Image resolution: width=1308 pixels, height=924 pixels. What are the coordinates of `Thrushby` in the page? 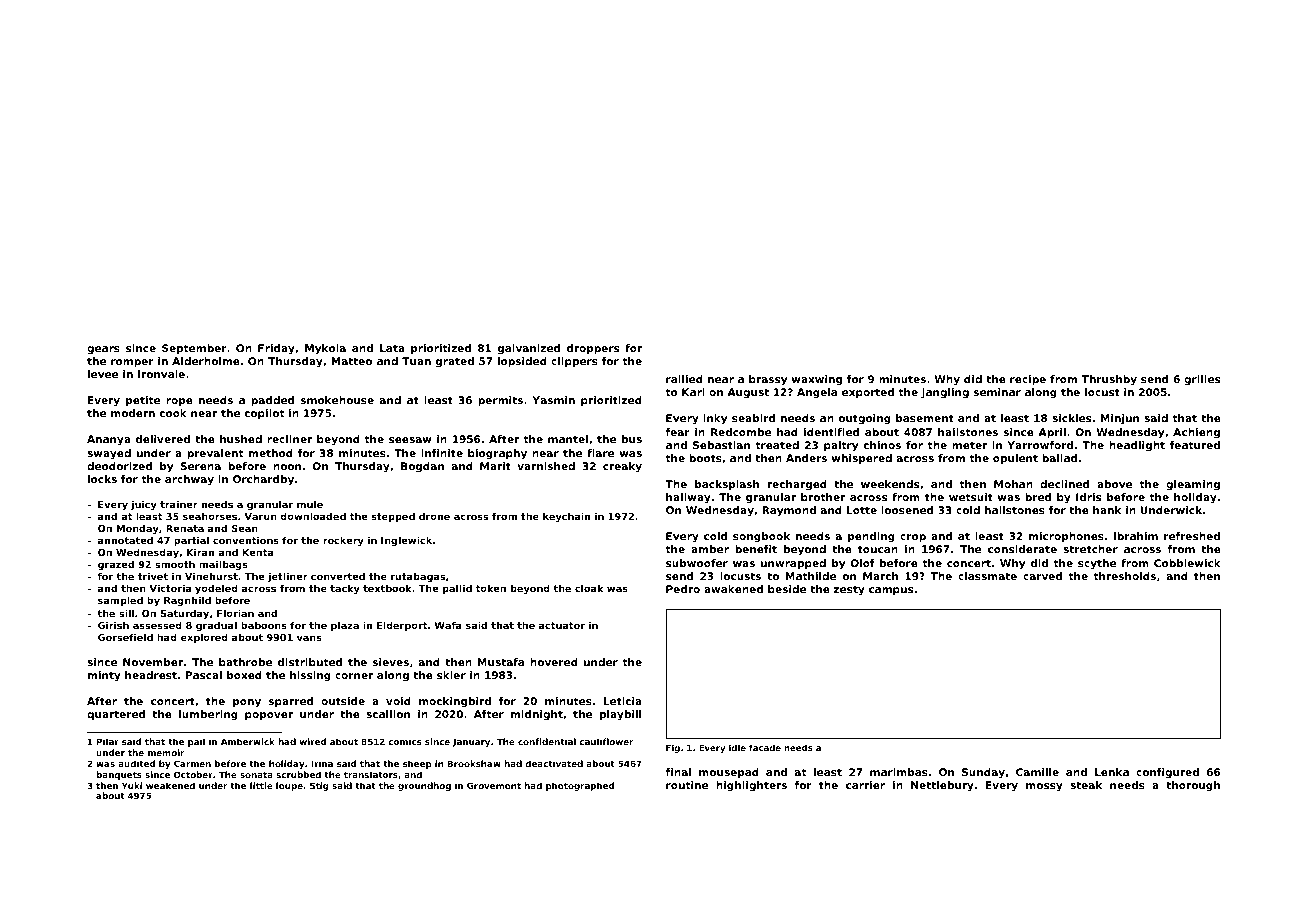 It's located at (1109, 380).
